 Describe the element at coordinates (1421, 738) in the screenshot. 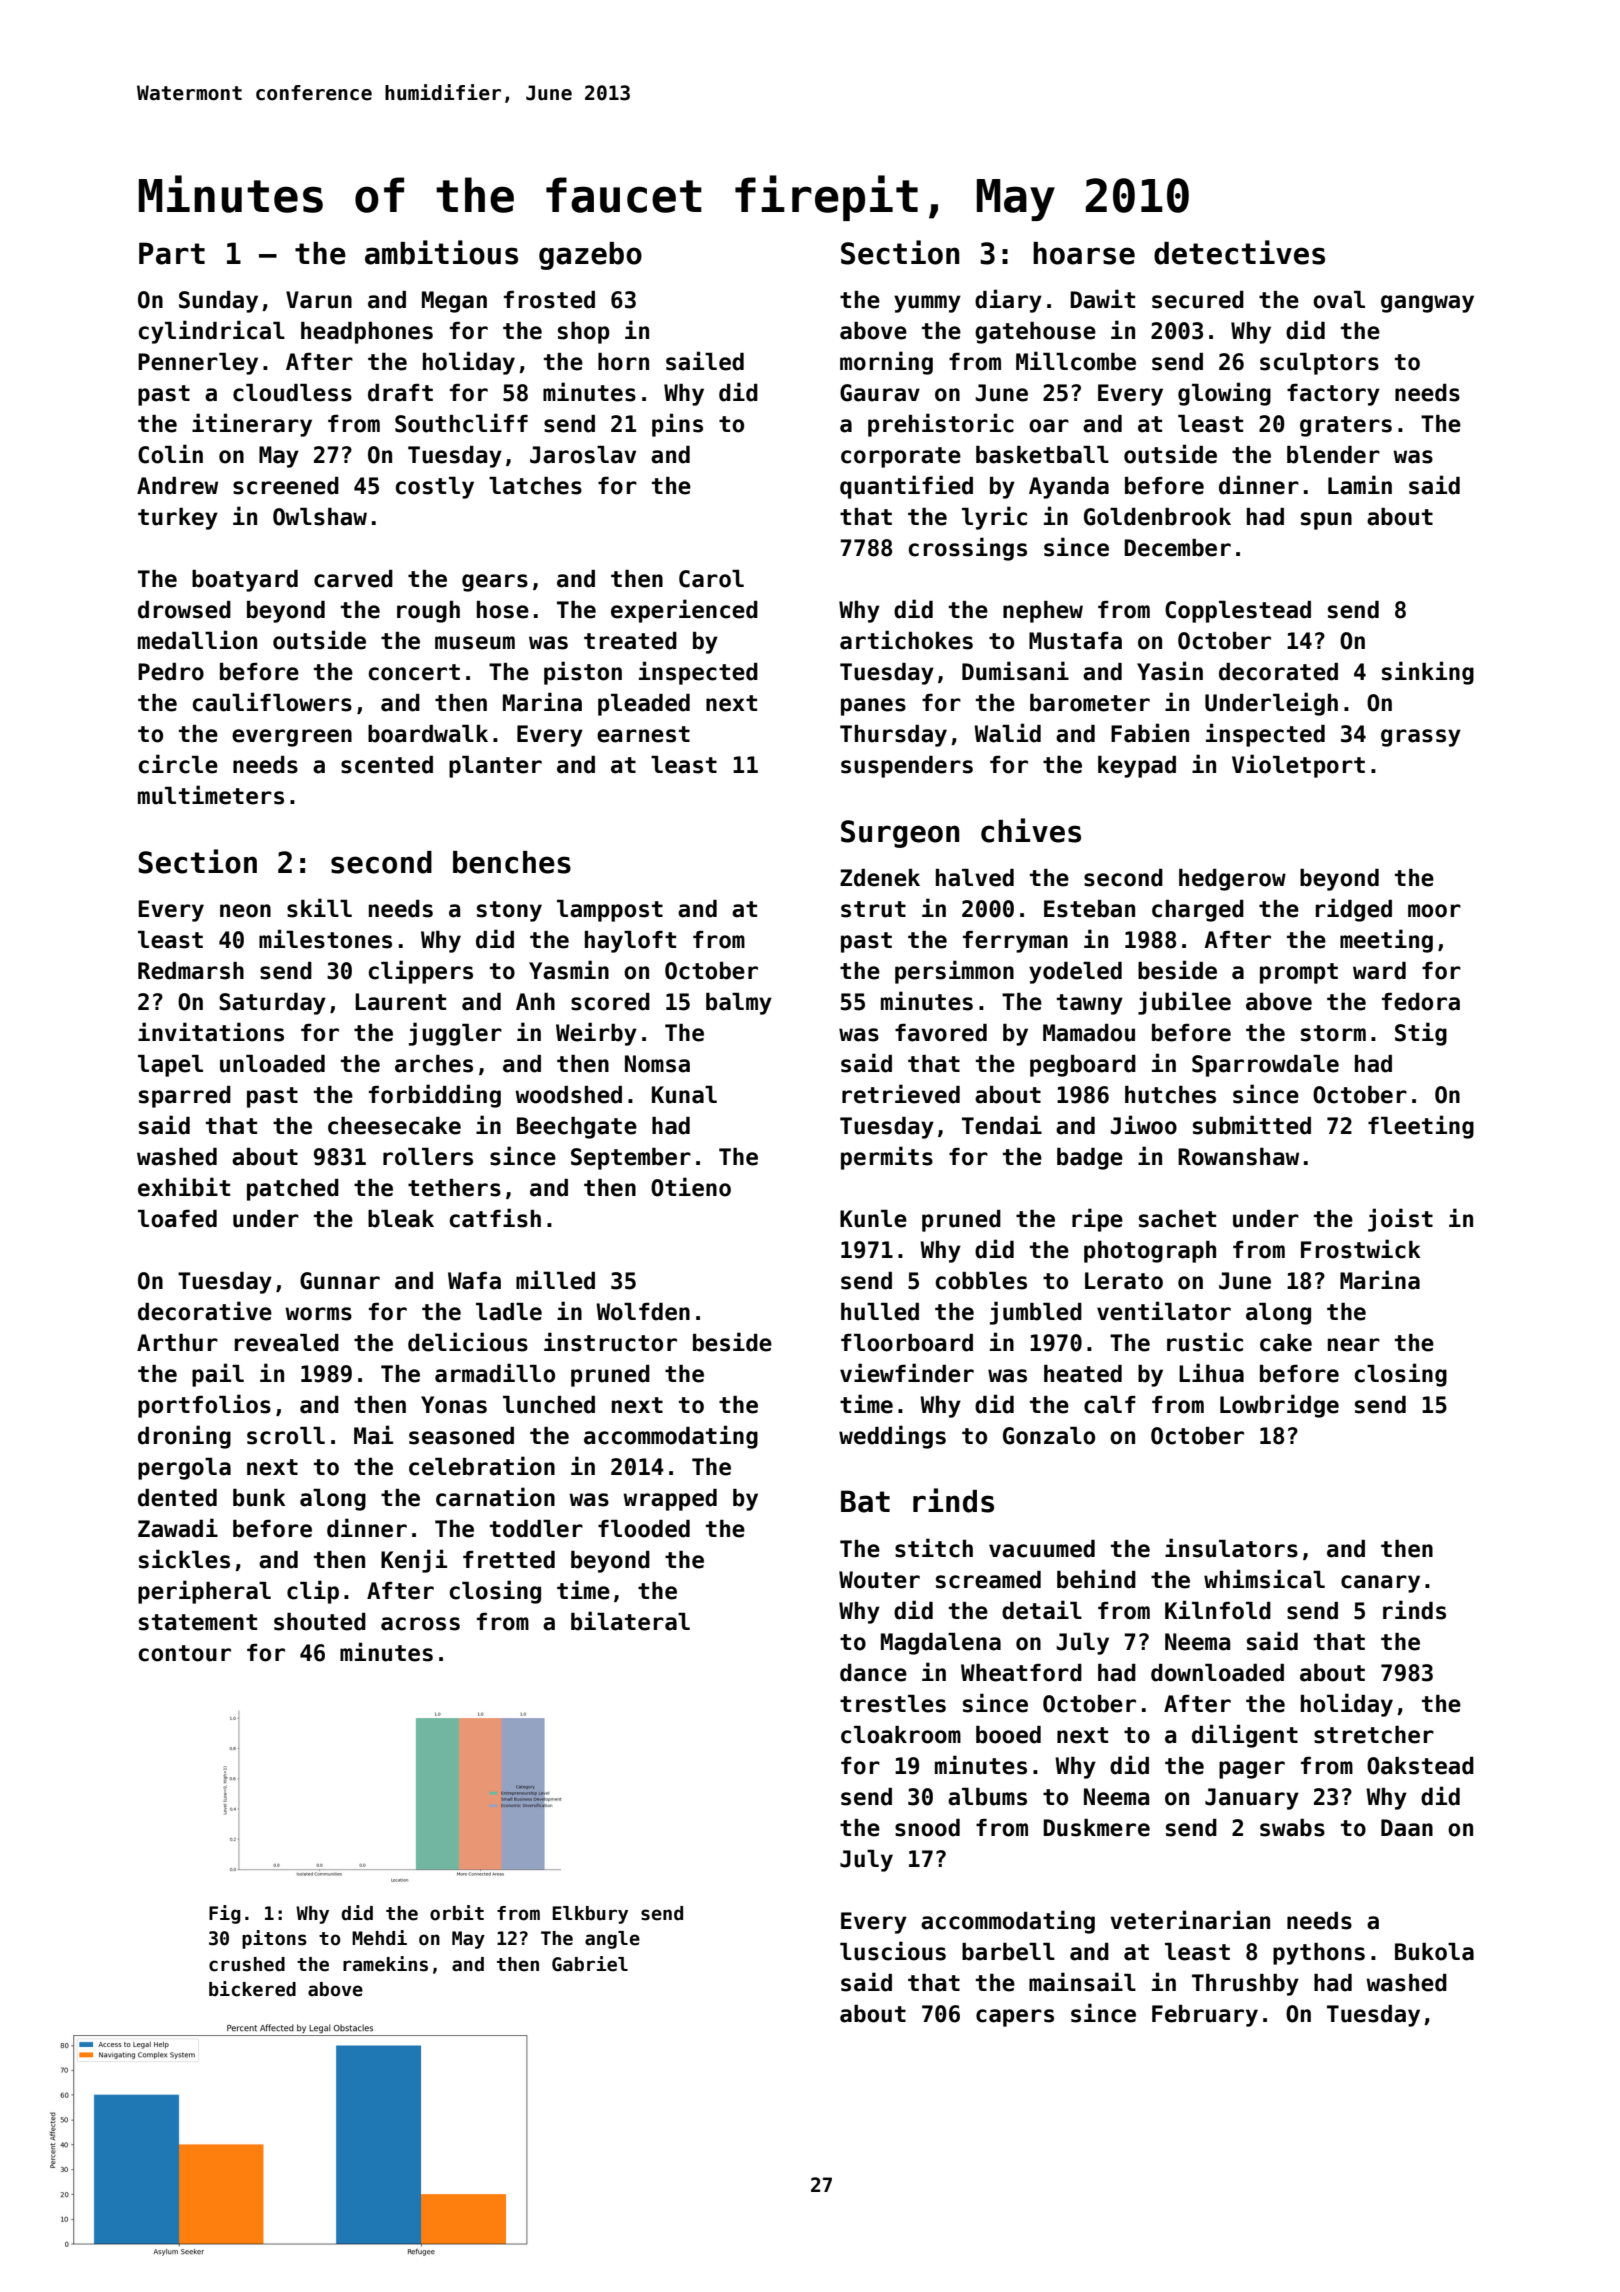

I see `grassy` at that location.
